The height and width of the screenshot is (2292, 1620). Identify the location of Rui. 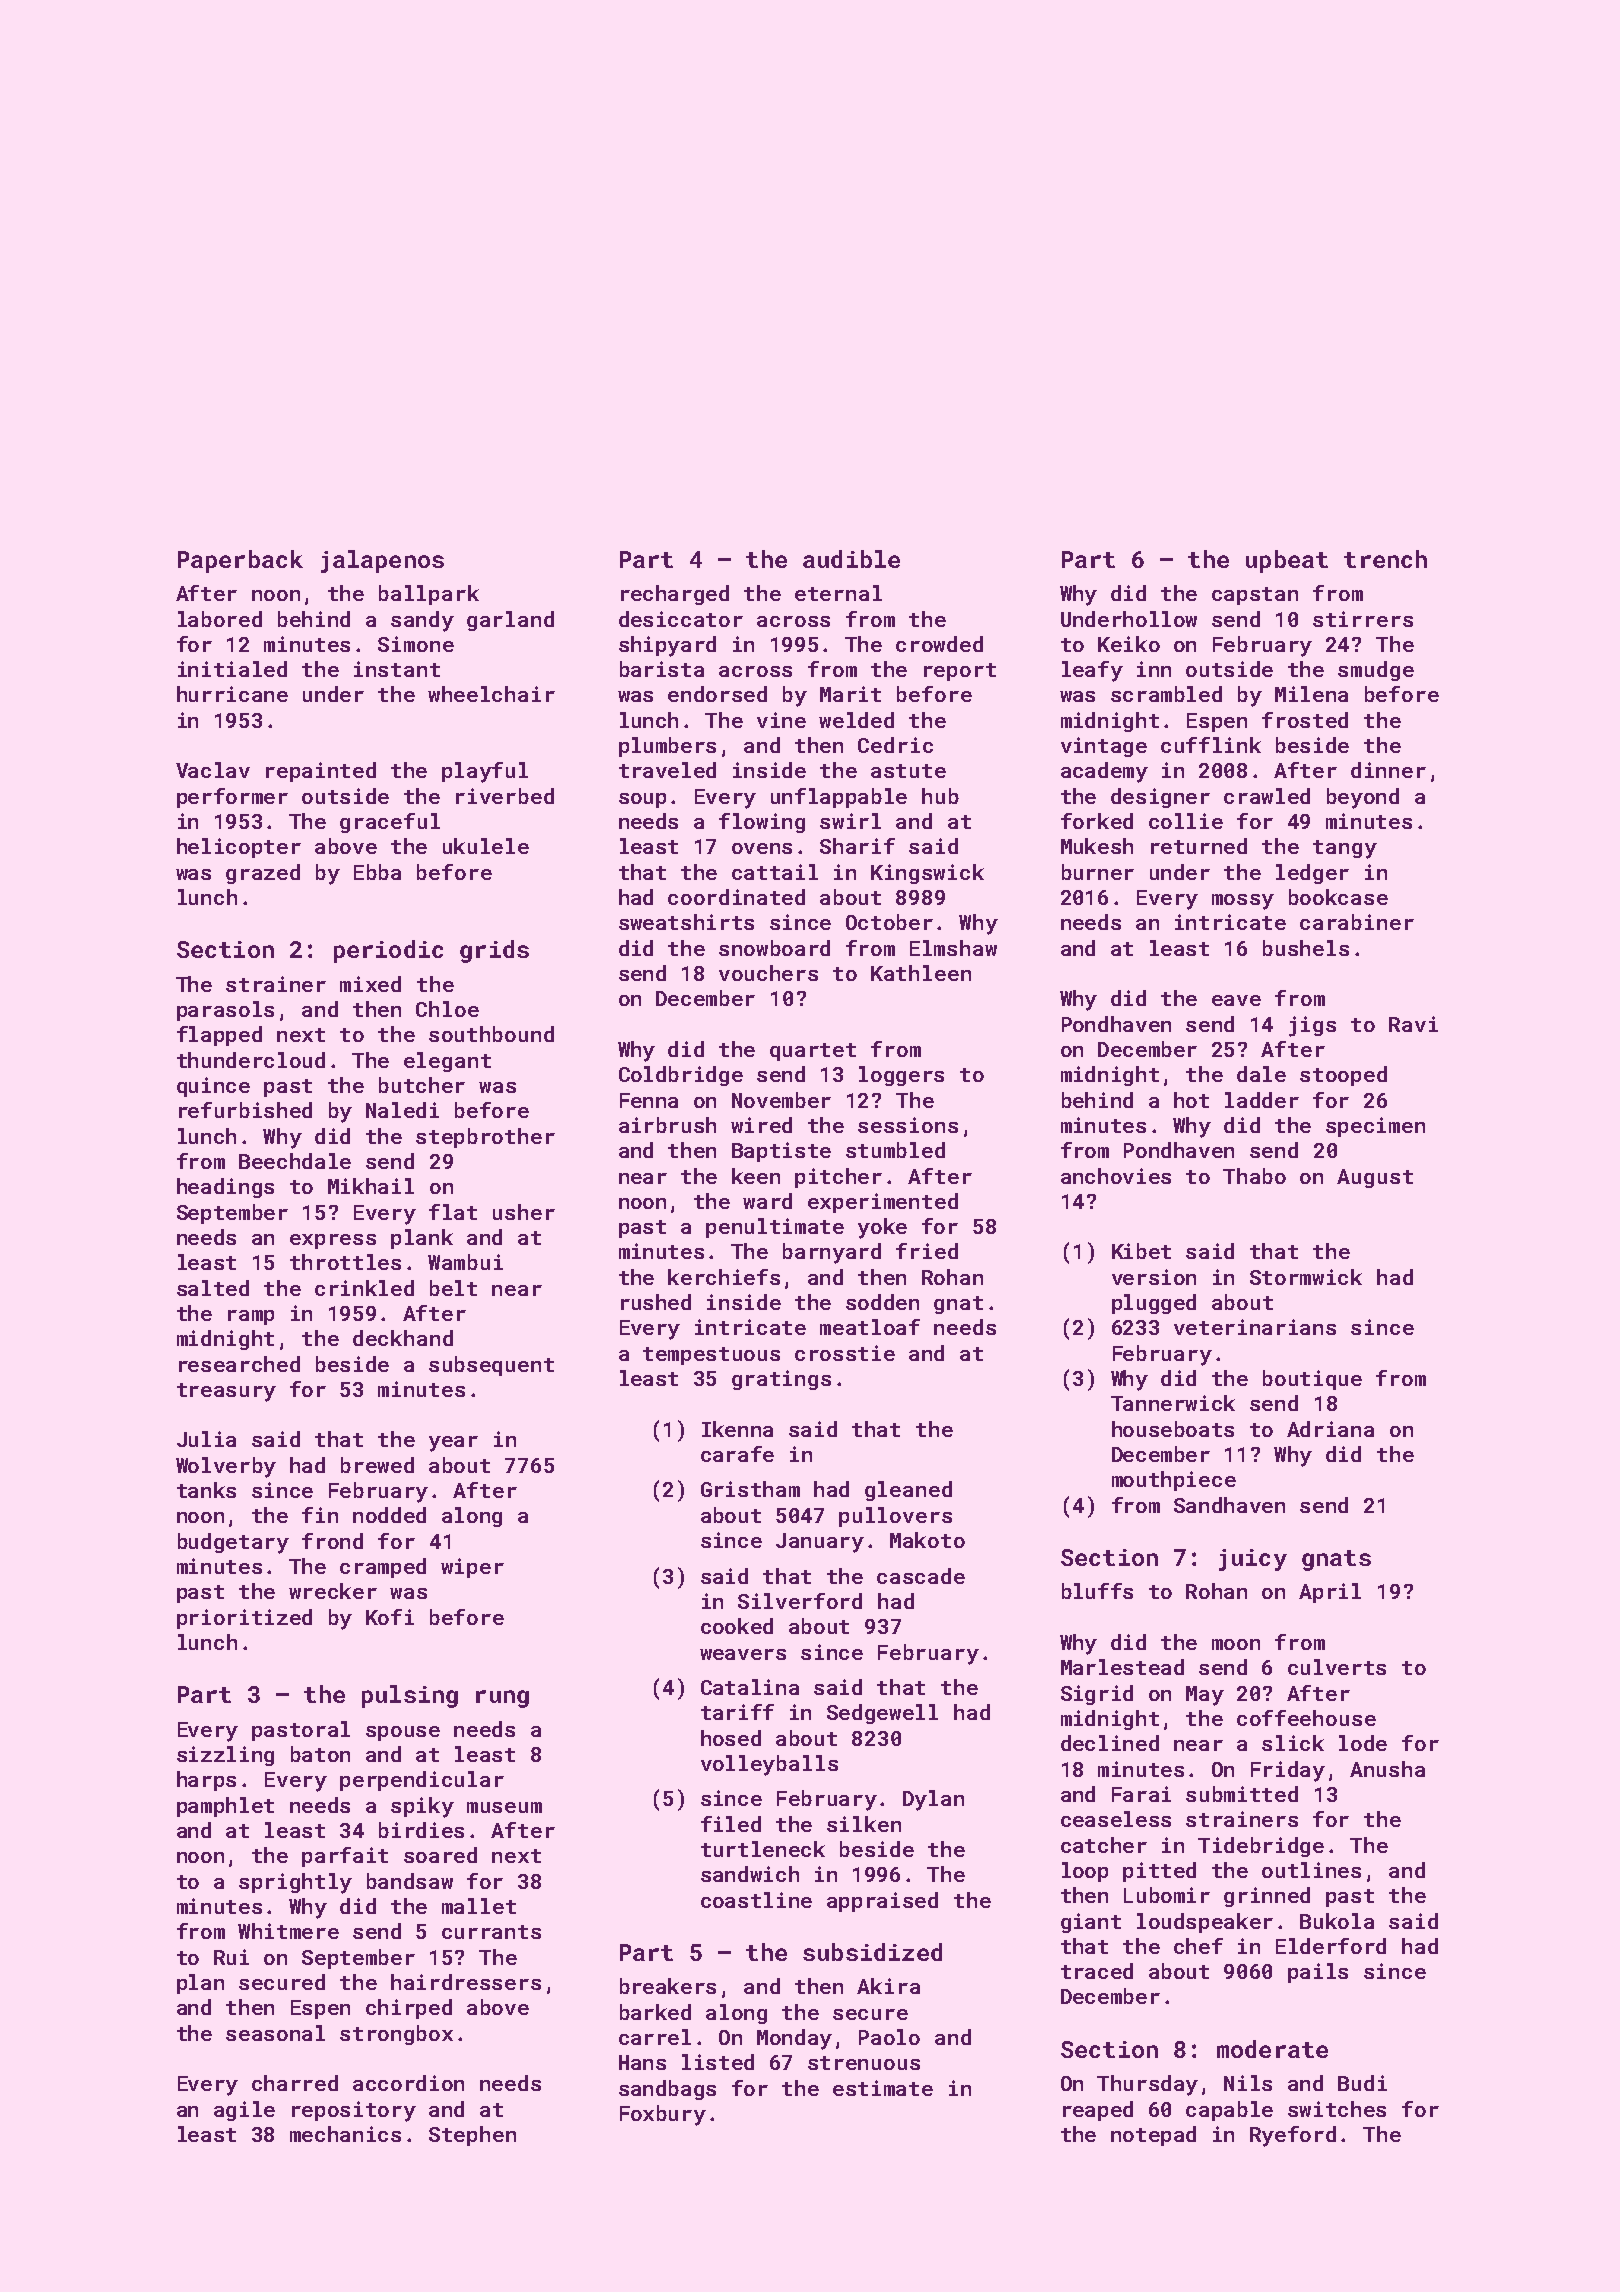
(231, 1957).
